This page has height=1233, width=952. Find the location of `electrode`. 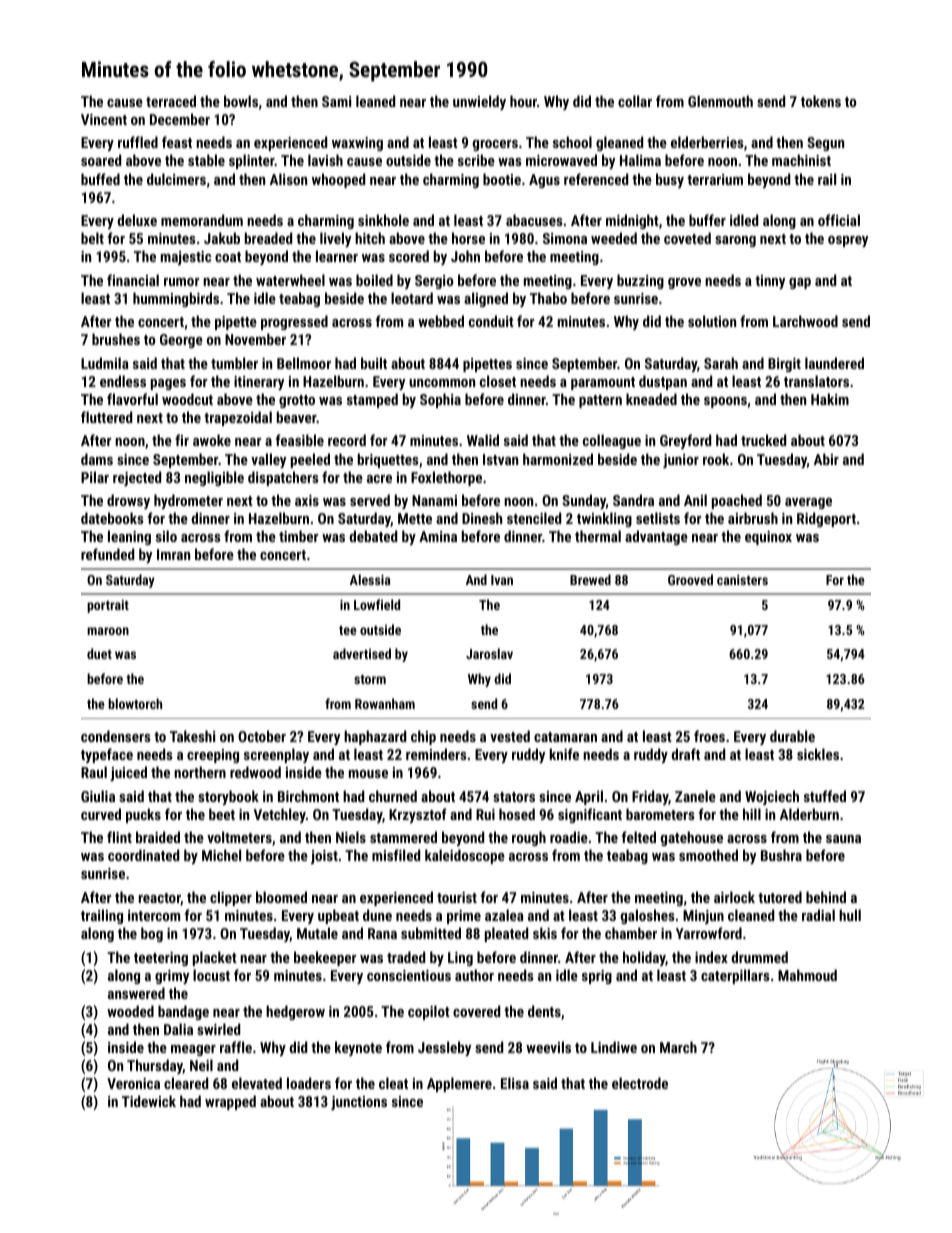

electrode is located at coordinates (640, 1083).
